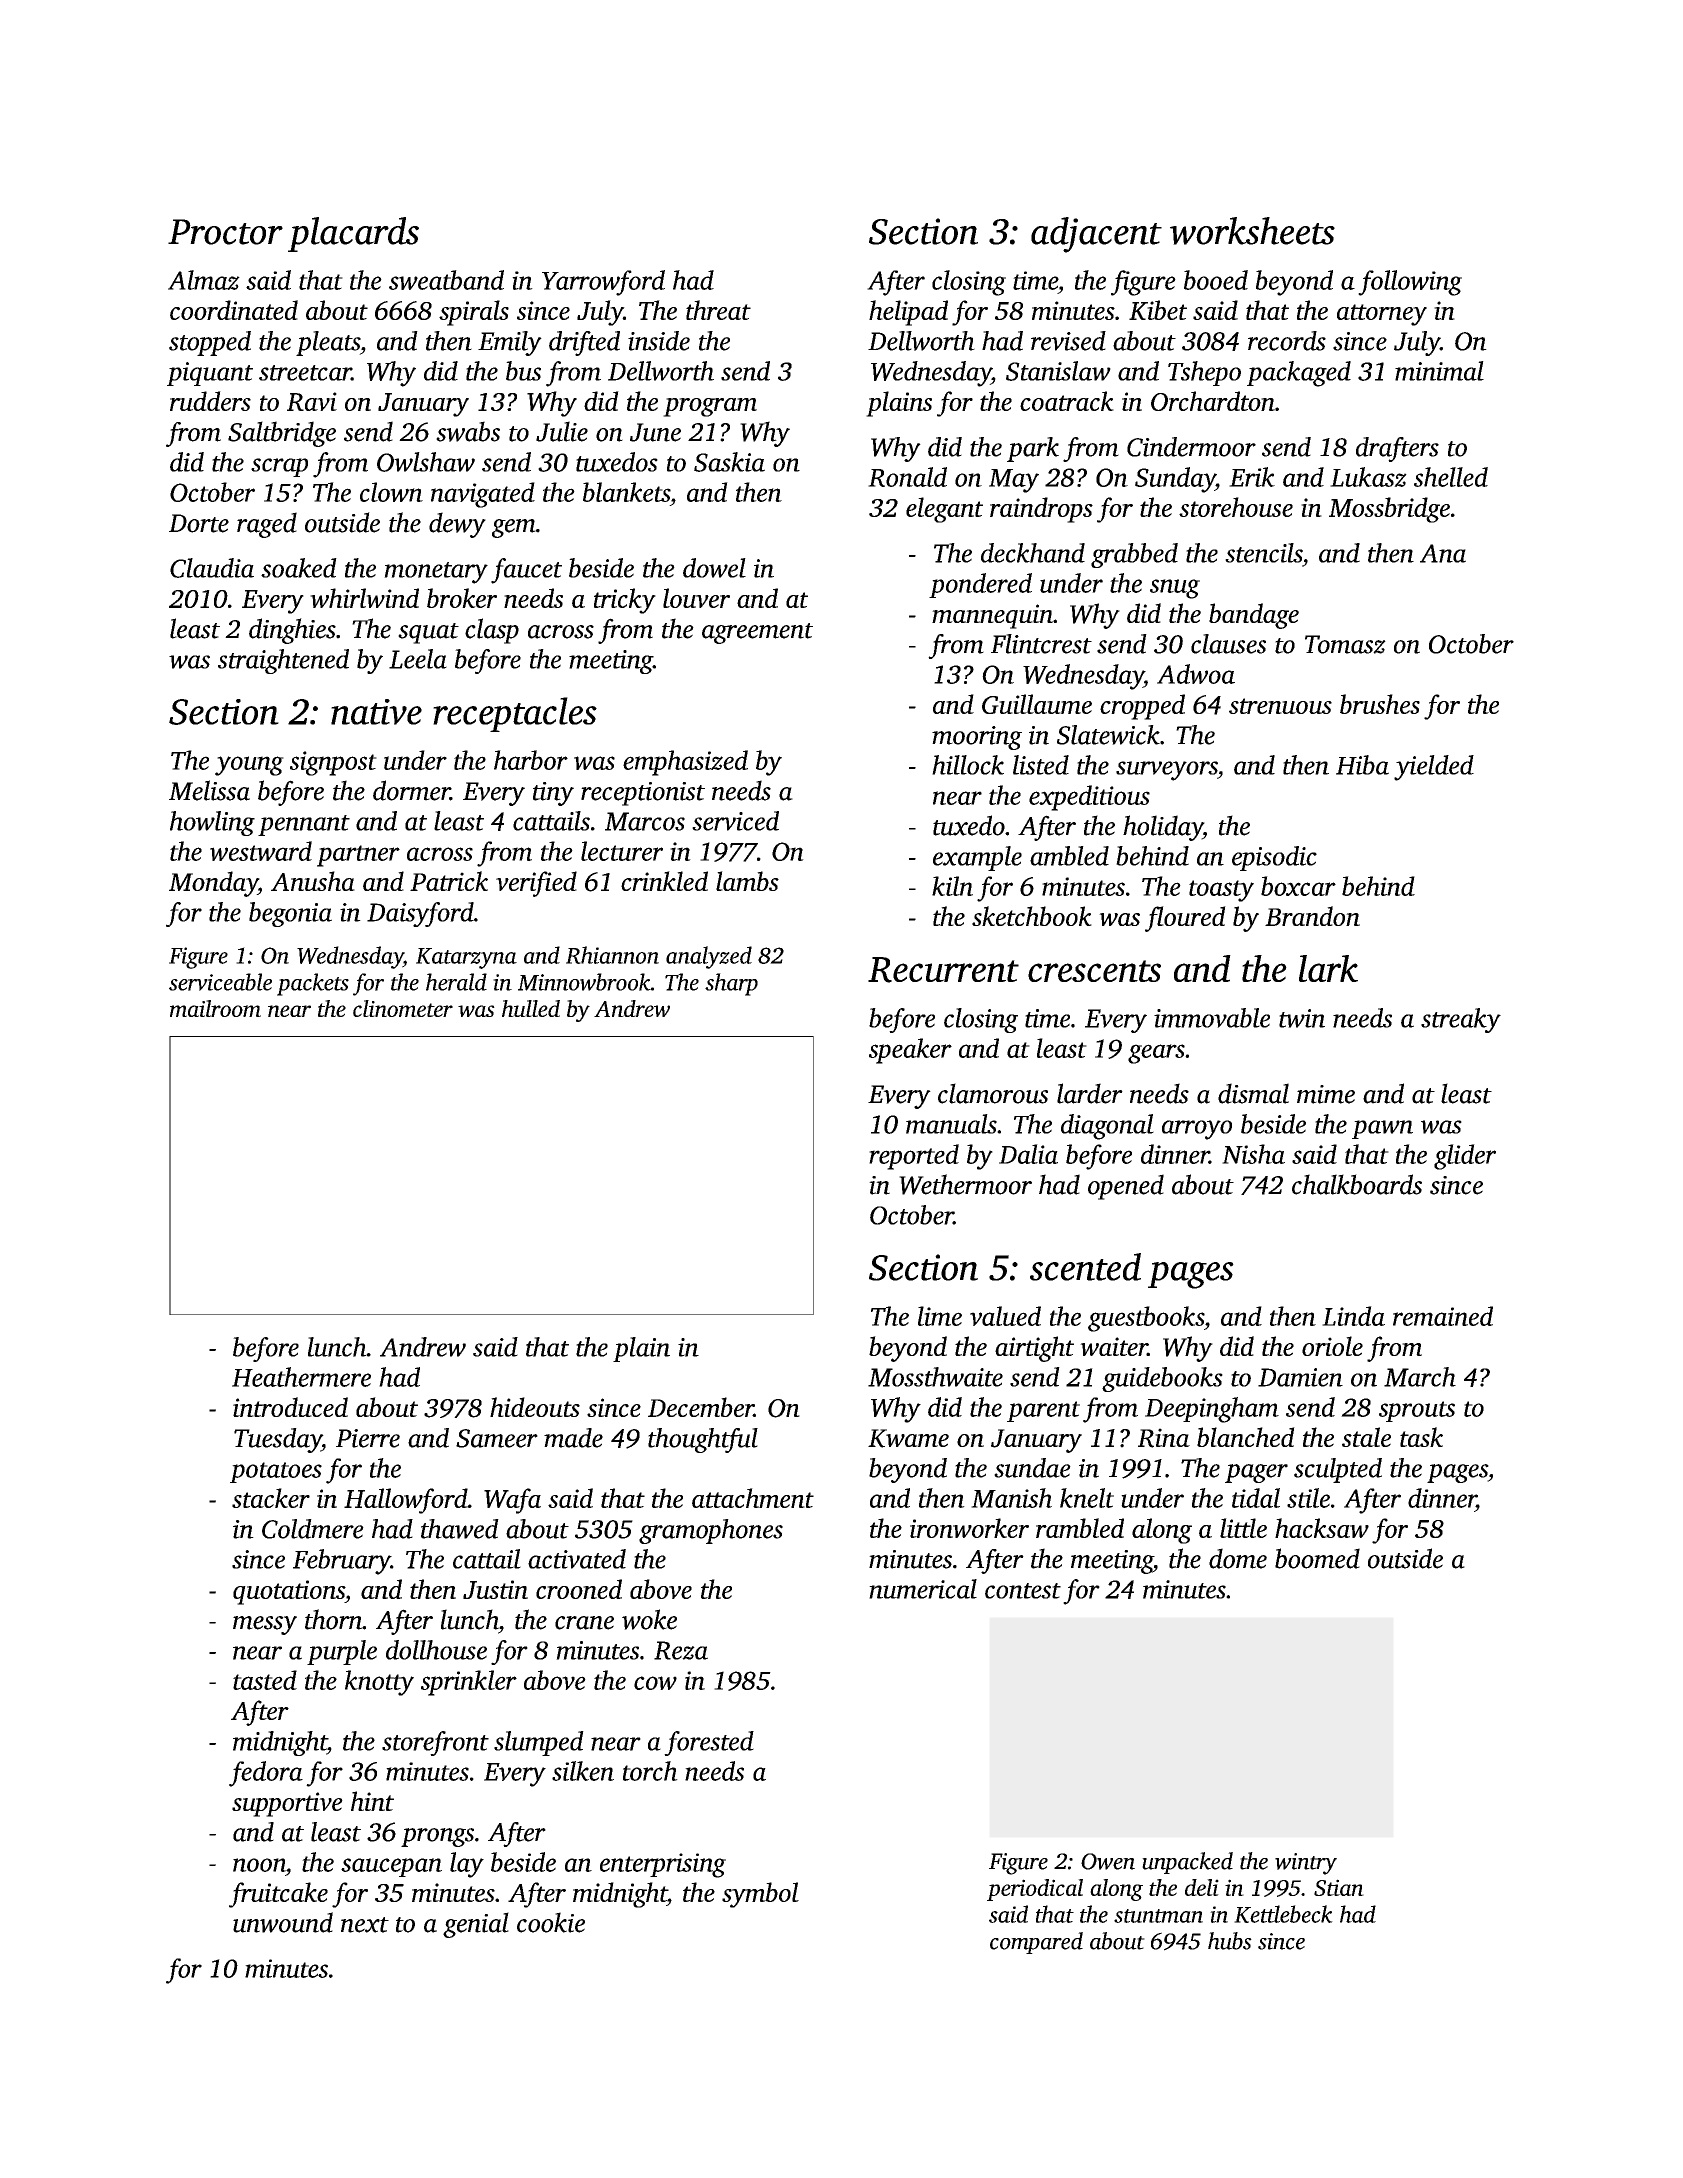  Describe the element at coordinates (910, 1051) in the screenshot. I see `speaker` at that location.
